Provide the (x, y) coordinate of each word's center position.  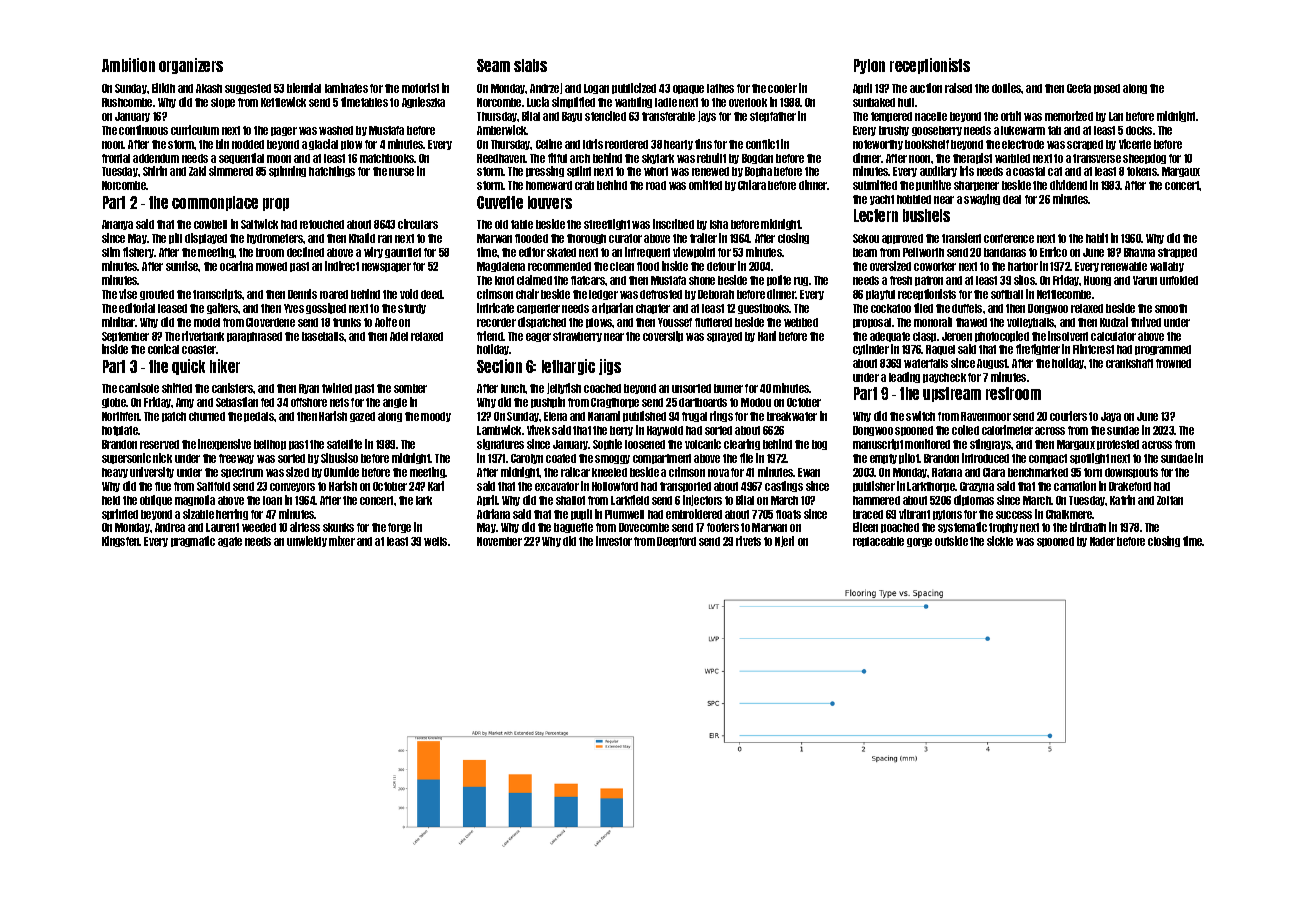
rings (721, 416)
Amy (185, 403)
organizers (191, 66)
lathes (720, 88)
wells (435, 541)
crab (584, 185)
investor (614, 541)
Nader (1102, 541)
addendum (156, 158)
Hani (767, 336)
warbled (1012, 158)
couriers (1068, 416)
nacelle (931, 116)
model (207, 322)
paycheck (944, 378)
